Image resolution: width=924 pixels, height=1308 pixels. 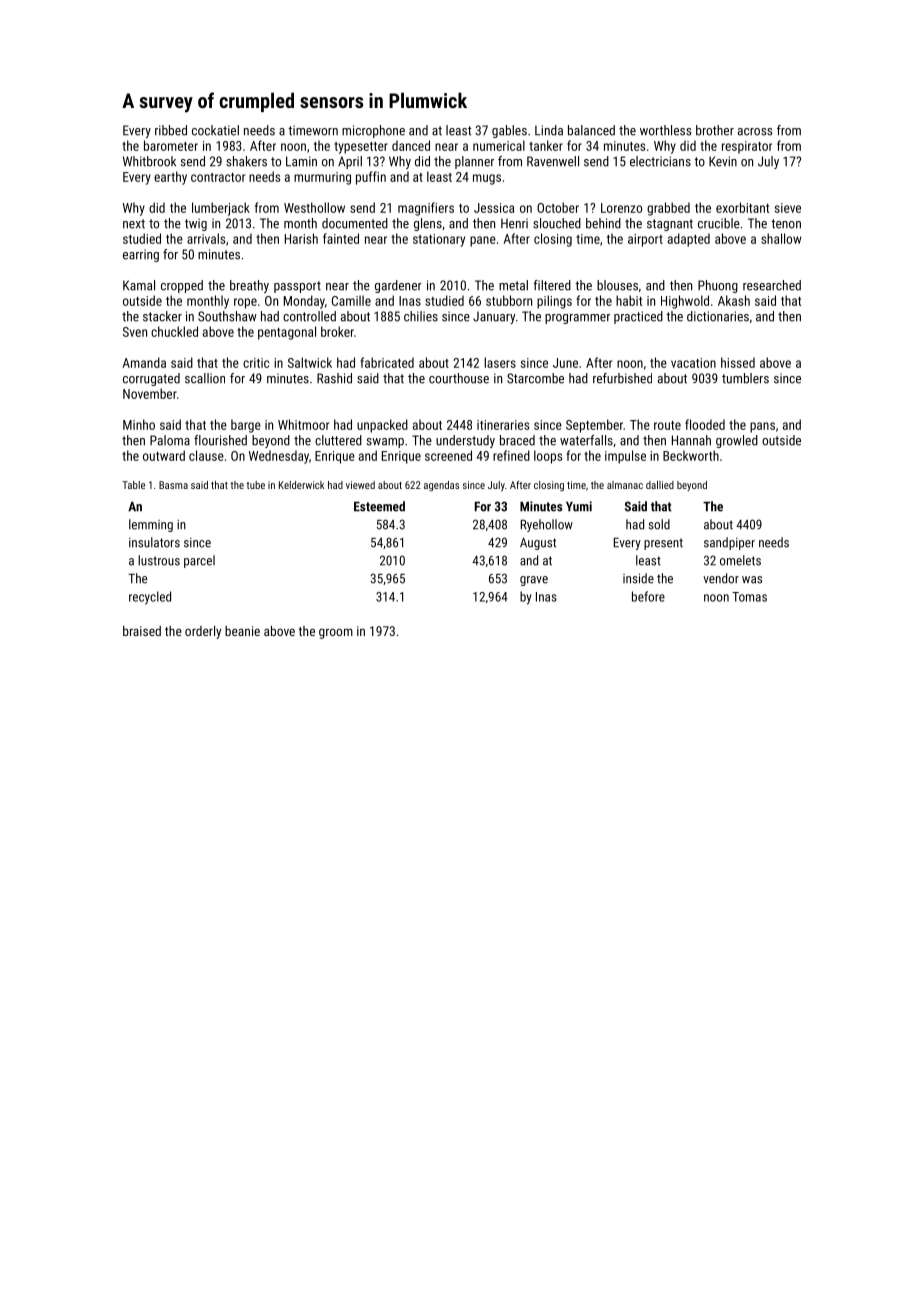 What do you see at coordinates (242, 631) in the document?
I see `beanie` at bounding box center [242, 631].
